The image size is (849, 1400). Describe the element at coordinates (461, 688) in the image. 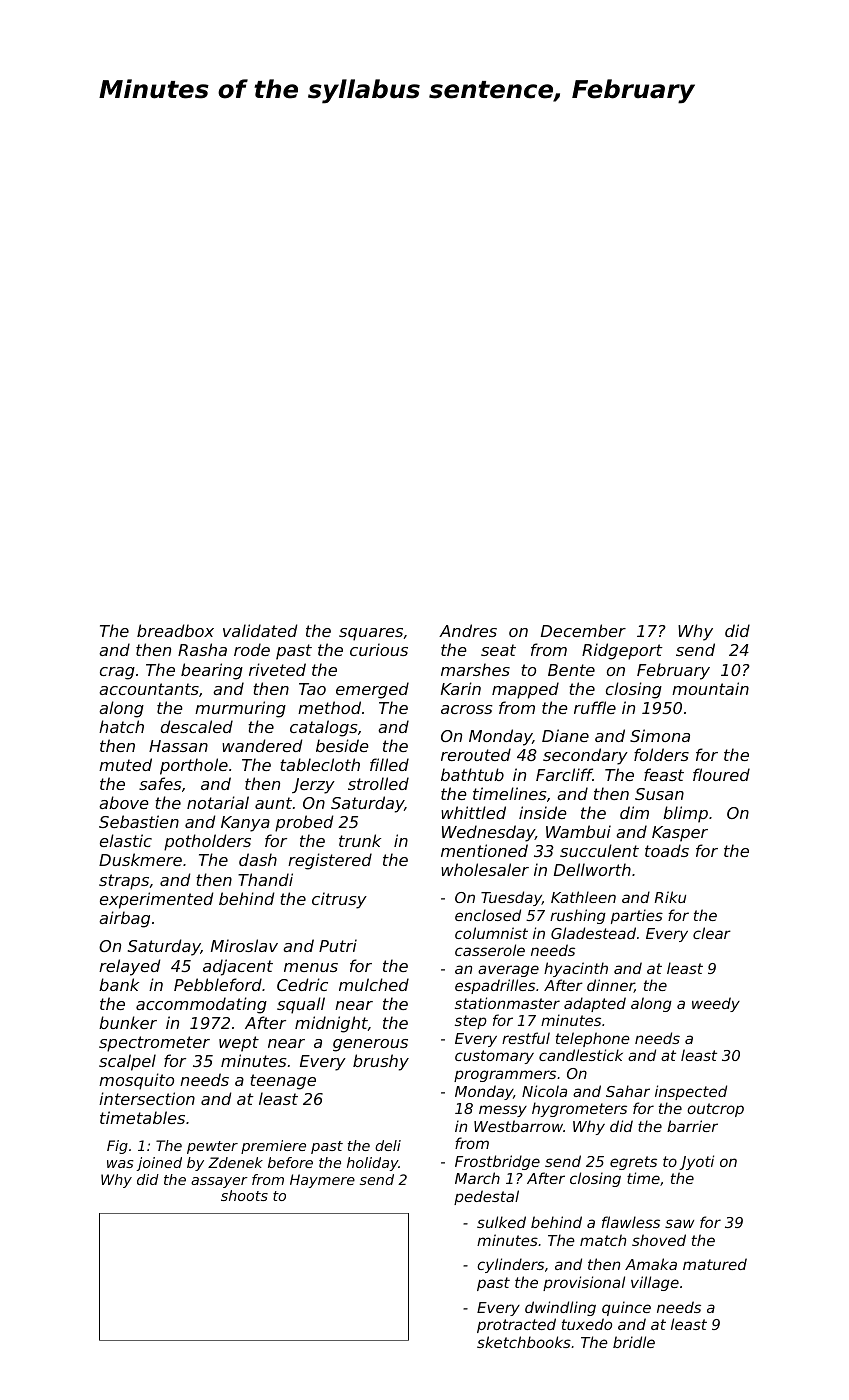

I see `Karin` at that location.
